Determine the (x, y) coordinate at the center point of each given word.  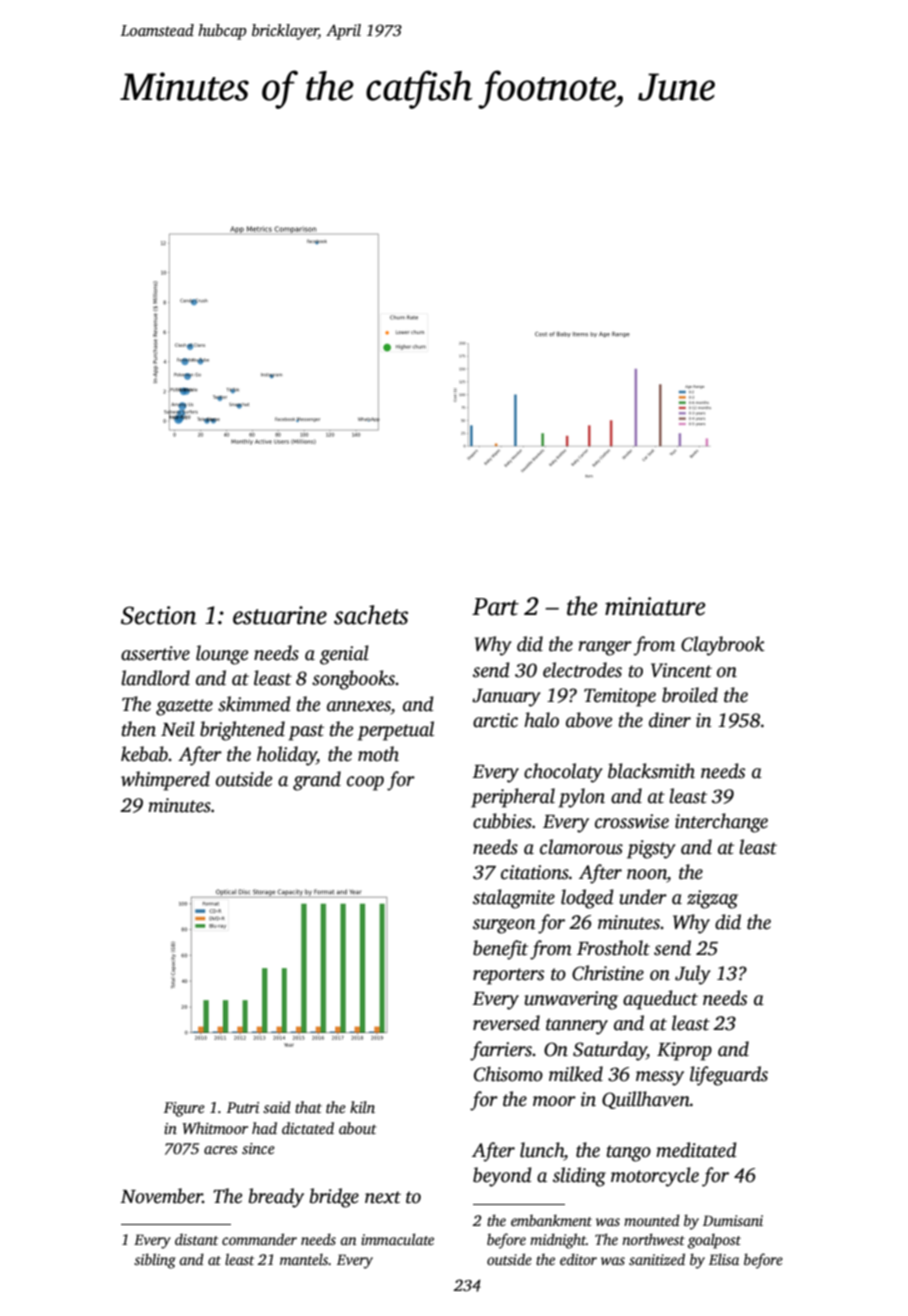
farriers (501, 1051)
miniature (655, 606)
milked (576, 1074)
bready (276, 1198)
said (277, 1107)
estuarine (280, 615)
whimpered (165, 781)
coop (365, 783)
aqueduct (660, 1000)
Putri (243, 1107)
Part (495, 607)
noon (647, 874)
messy (660, 1078)
